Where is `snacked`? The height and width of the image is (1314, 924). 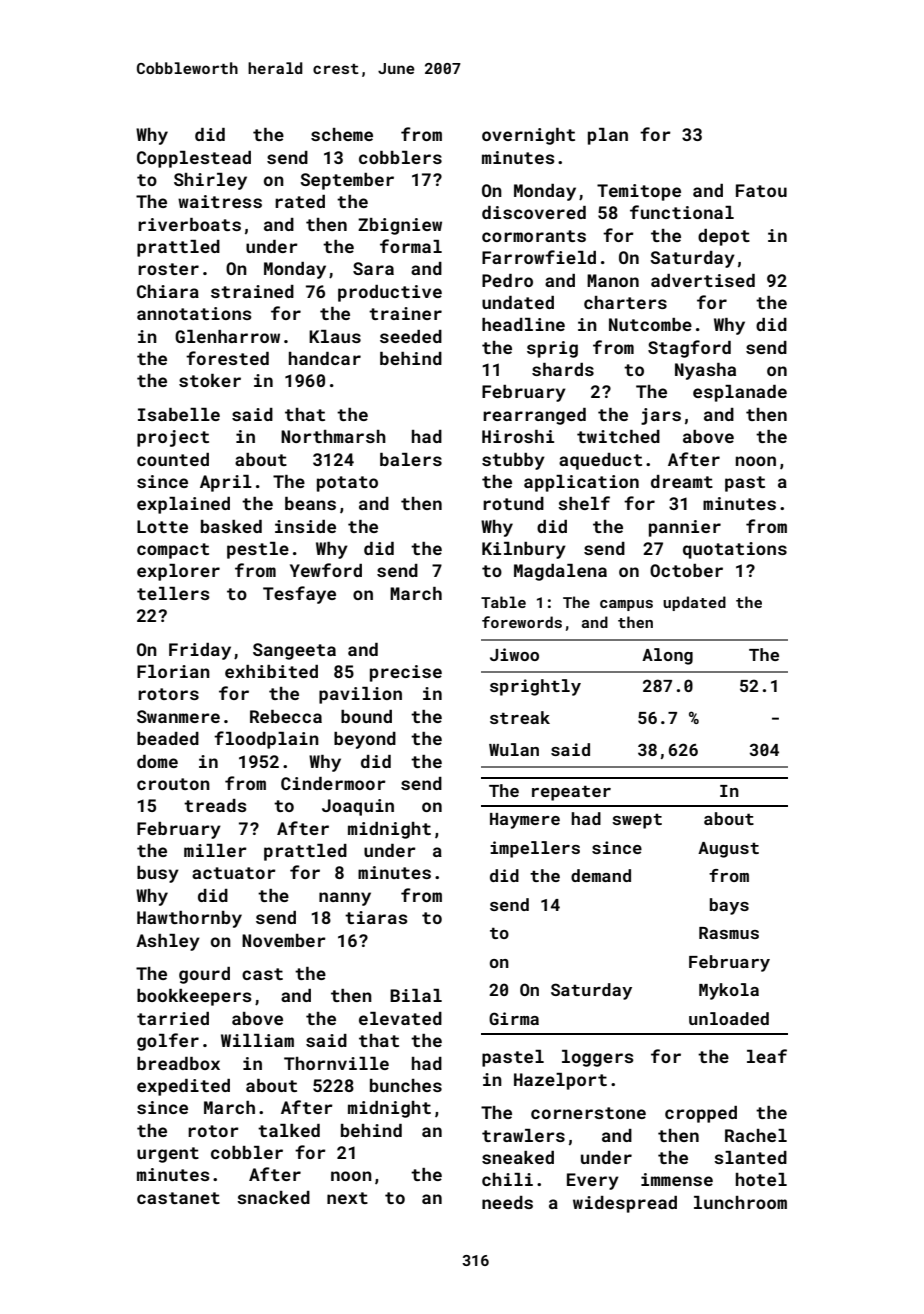
snacked is located at coordinates (273, 1197).
